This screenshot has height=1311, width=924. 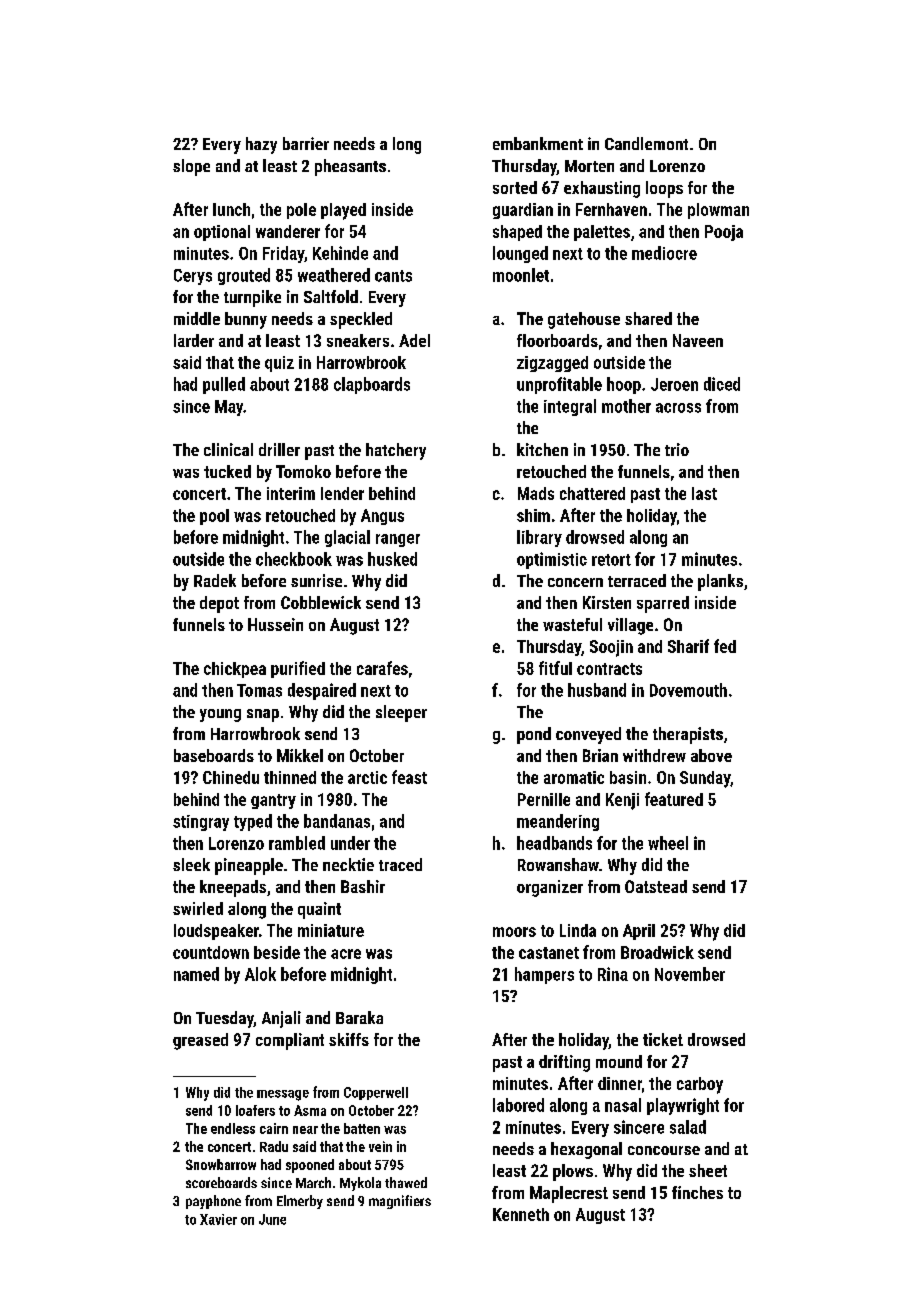 I want to click on pool, so click(x=214, y=517).
